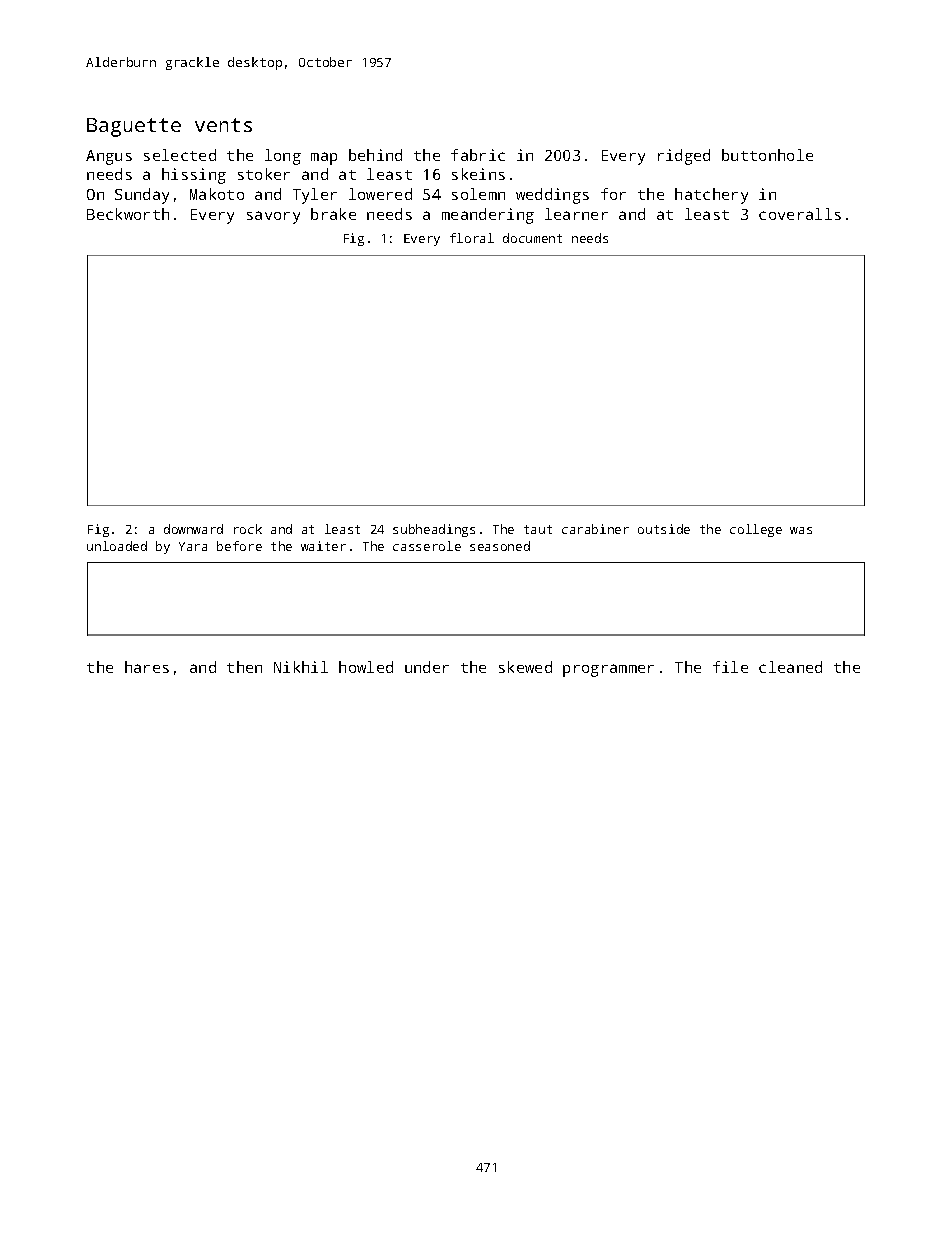 This screenshot has width=952, height=1233. What do you see at coordinates (500, 546) in the screenshot?
I see `seasoned` at bounding box center [500, 546].
